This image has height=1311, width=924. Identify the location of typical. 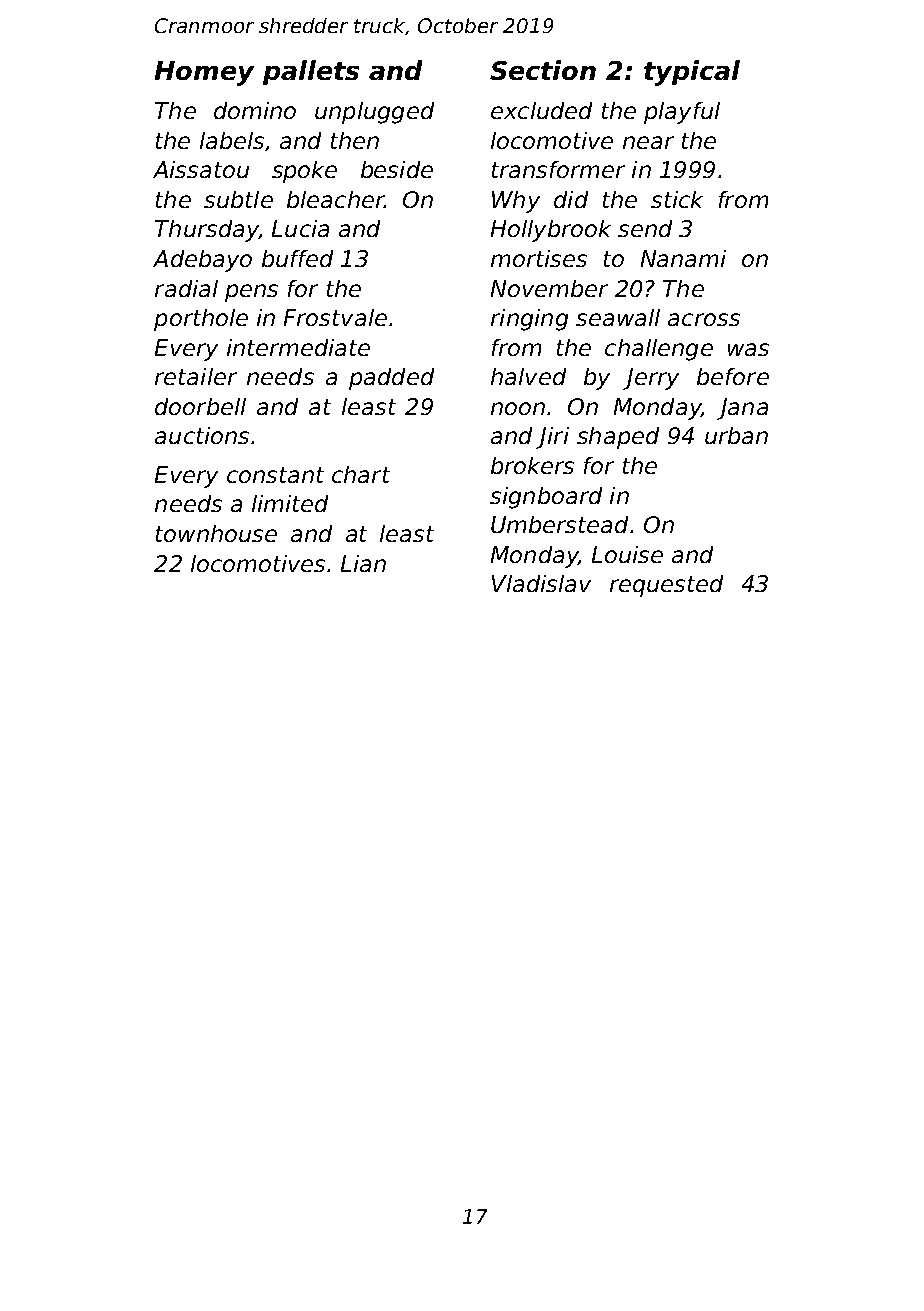
(692, 73).
